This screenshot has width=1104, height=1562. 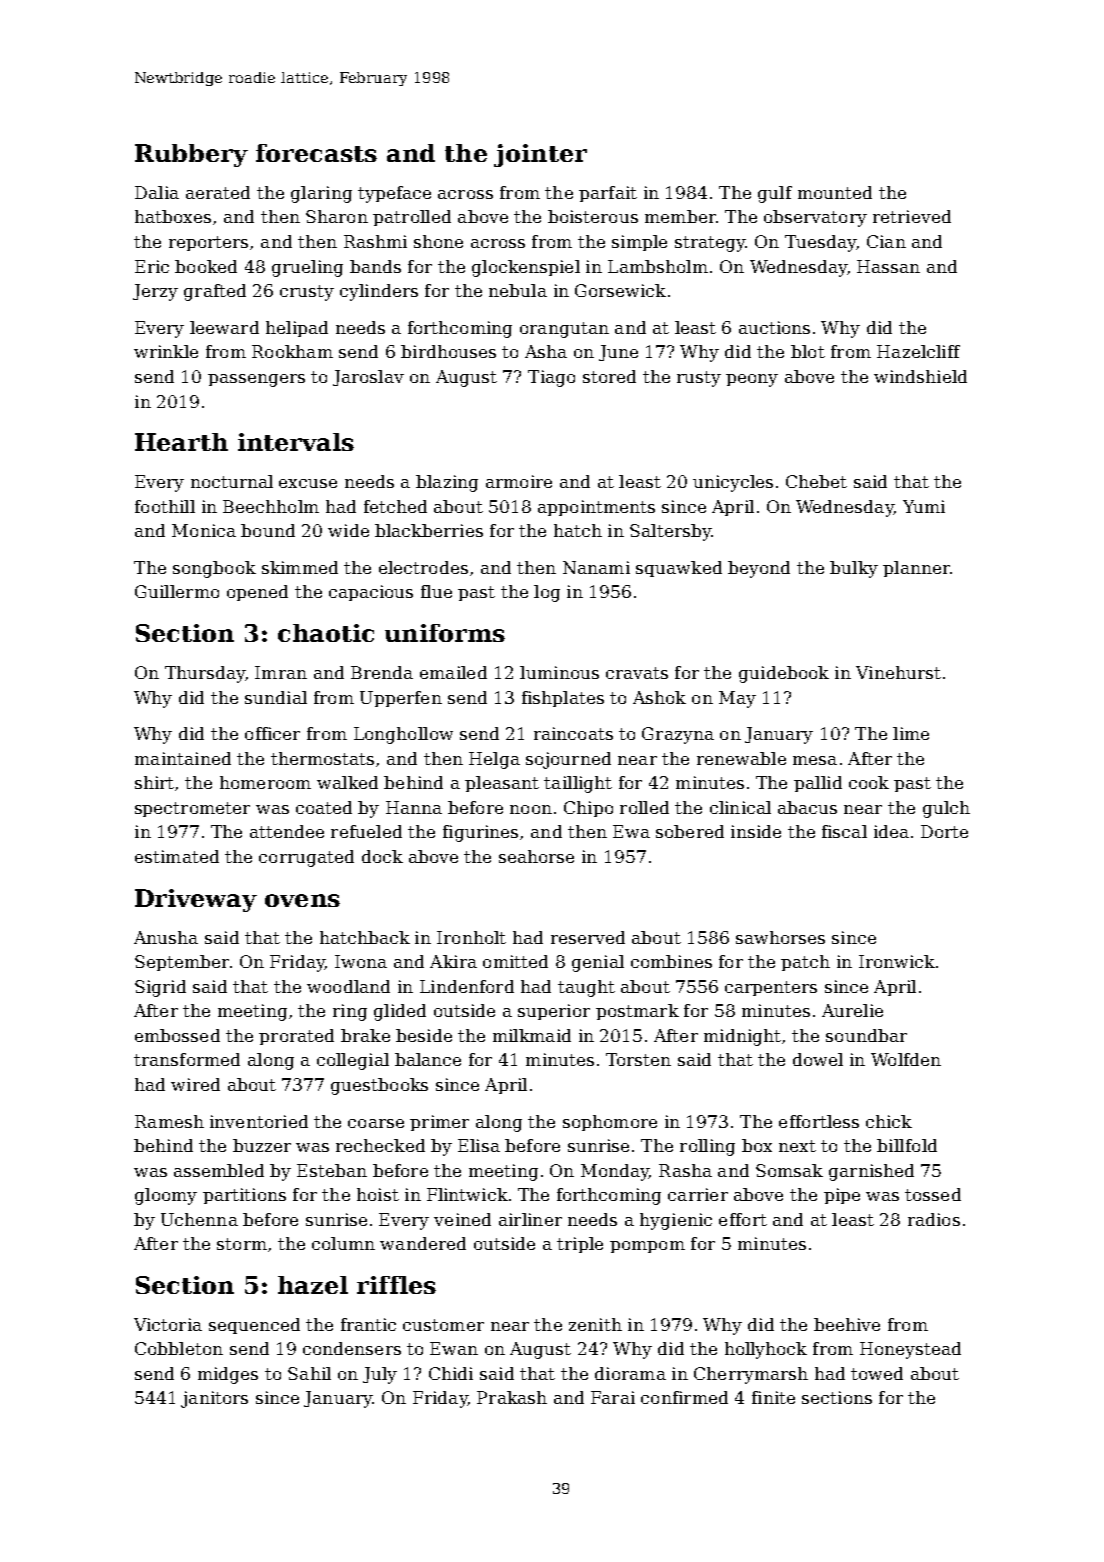 What do you see at coordinates (593, 216) in the screenshot?
I see `boisterous` at bounding box center [593, 216].
